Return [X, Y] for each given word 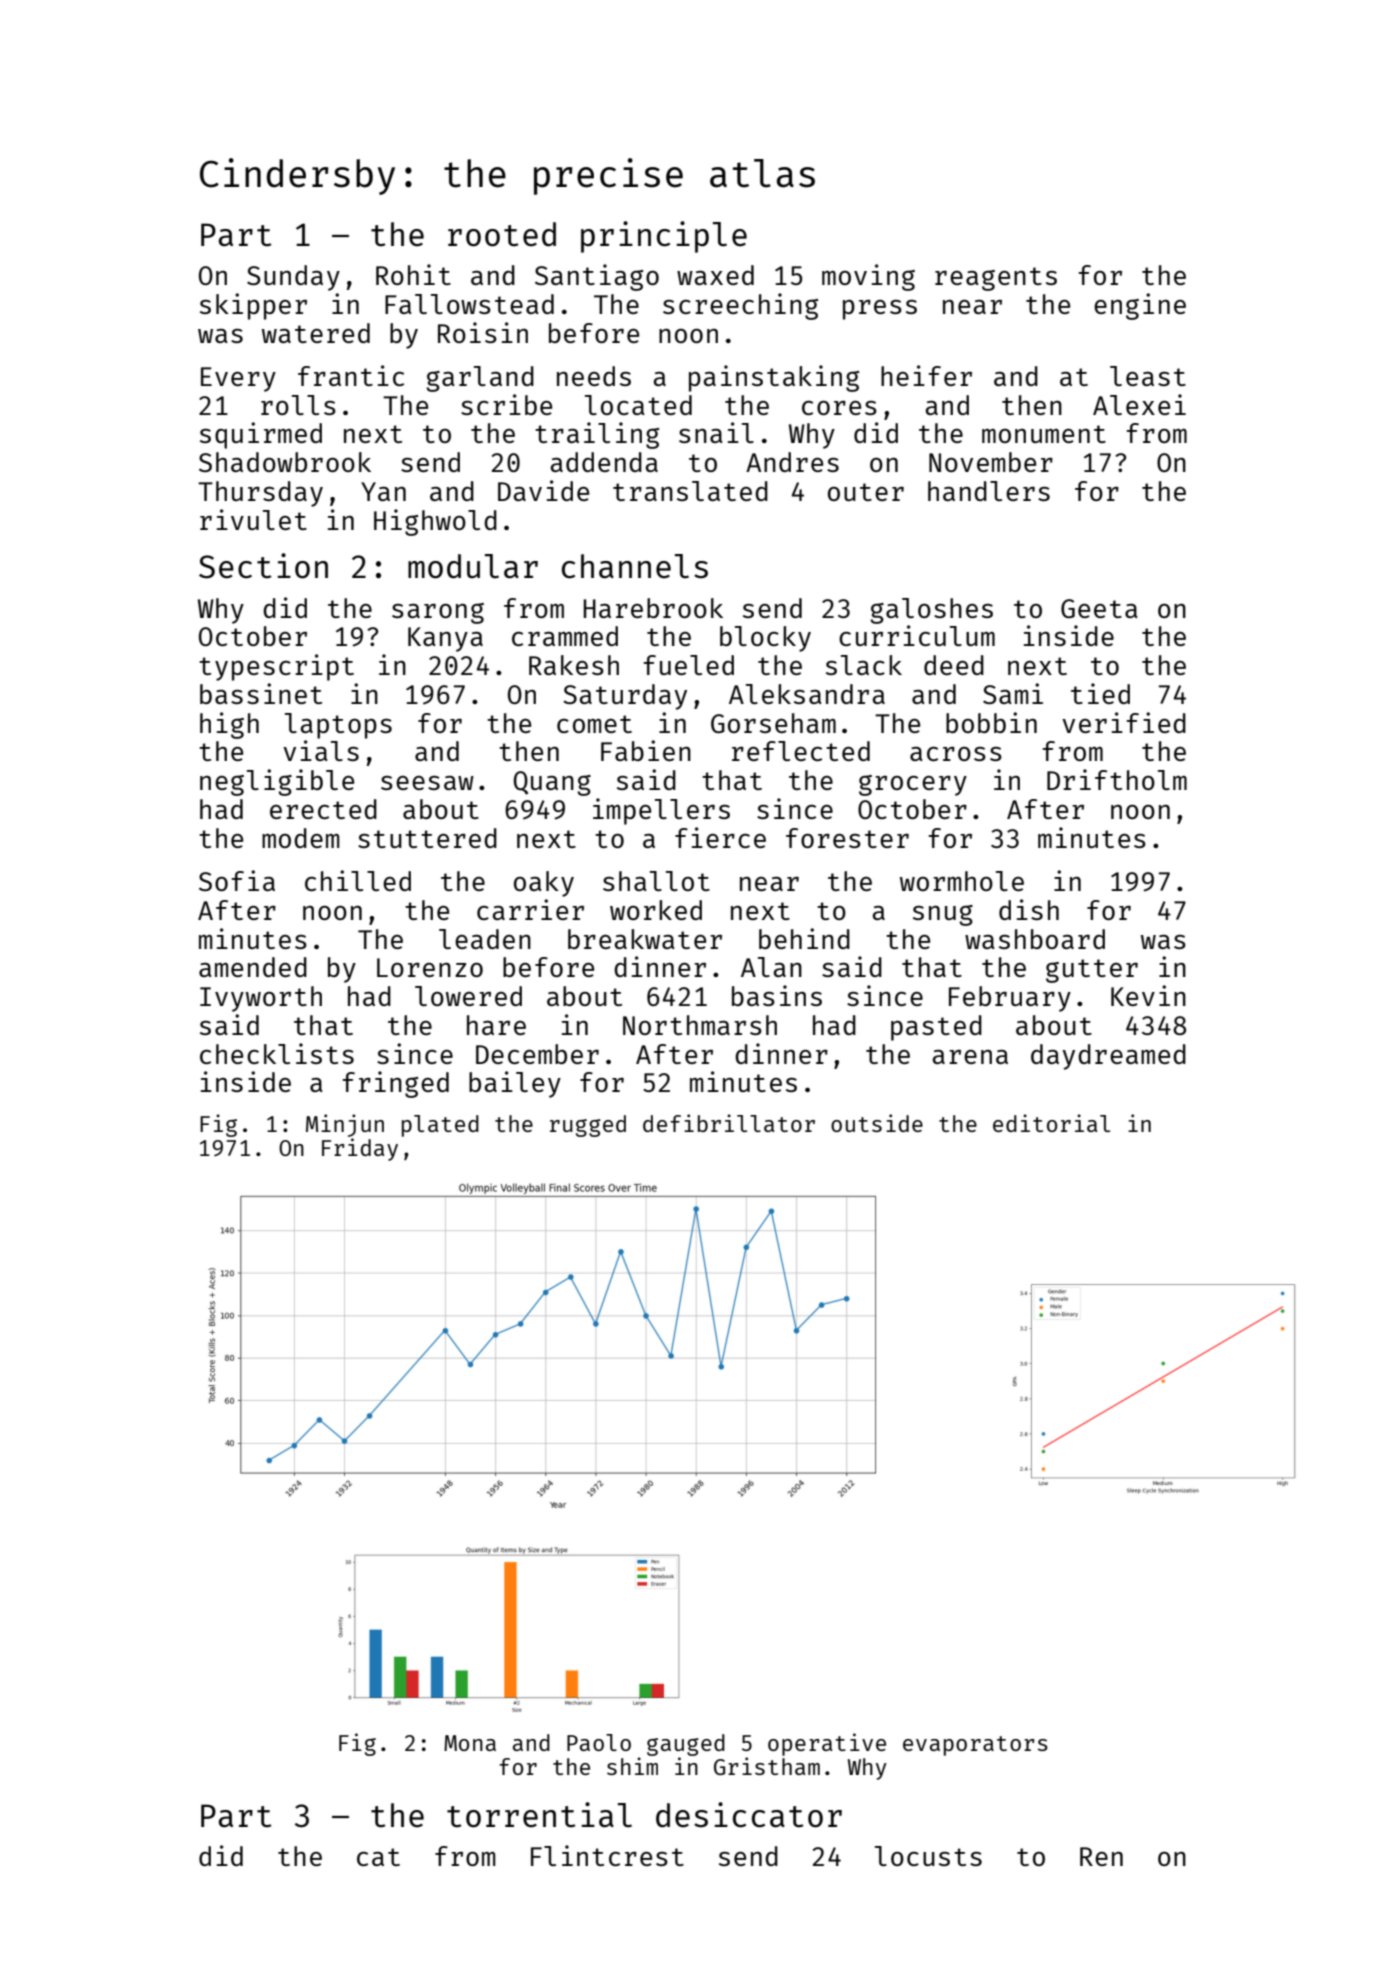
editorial [1051, 1123]
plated [440, 1126]
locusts [928, 1856]
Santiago [597, 277]
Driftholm [1117, 779]
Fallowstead [469, 304]
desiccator [749, 1815]
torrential [539, 1815]
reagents [996, 279]
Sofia [237, 880]
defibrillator [729, 1123]
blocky [765, 639]
